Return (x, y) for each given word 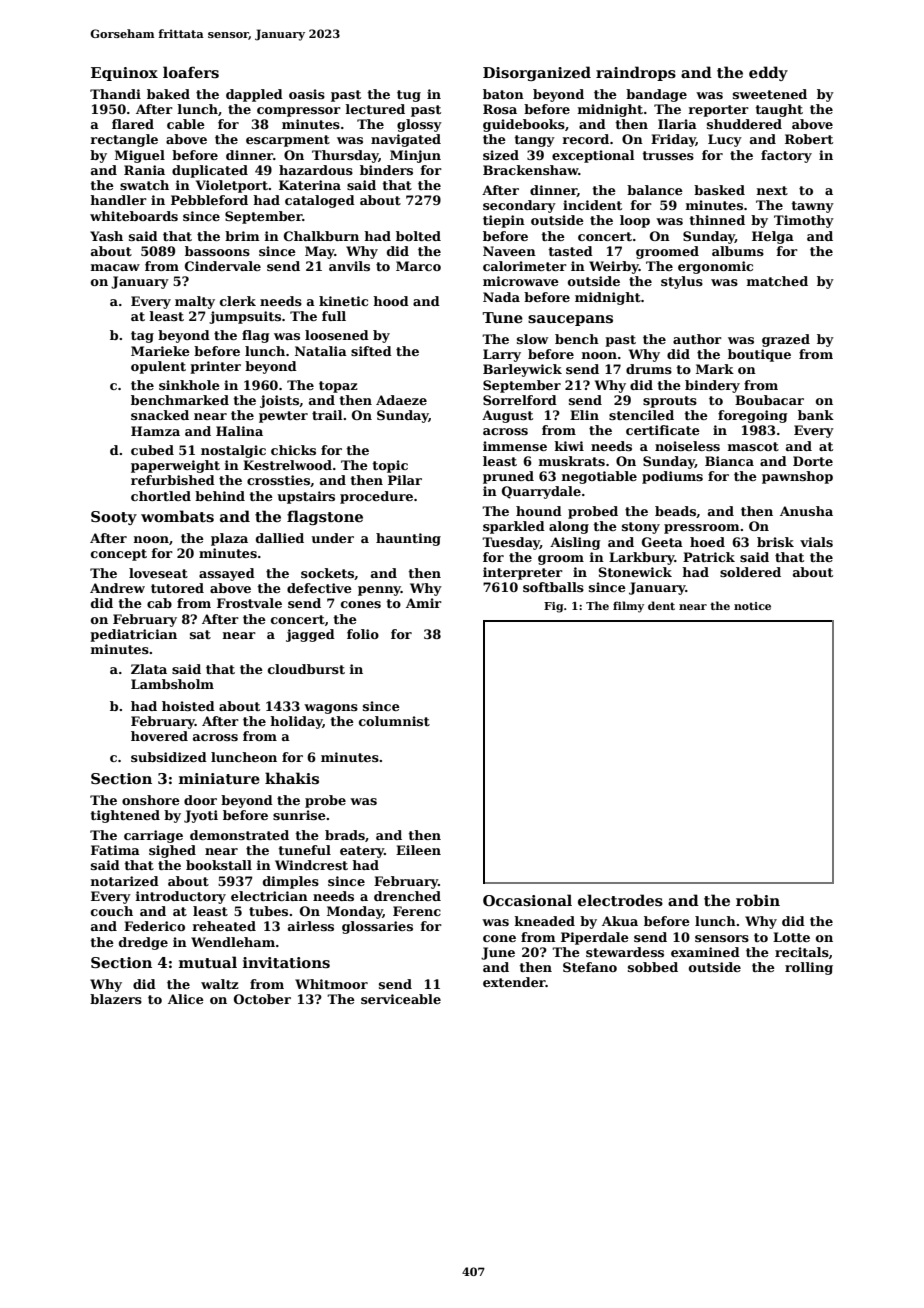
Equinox (124, 74)
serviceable (401, 999)
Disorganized (537, 73)
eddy (768, 73)
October (262, 999)
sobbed (653, 967)
